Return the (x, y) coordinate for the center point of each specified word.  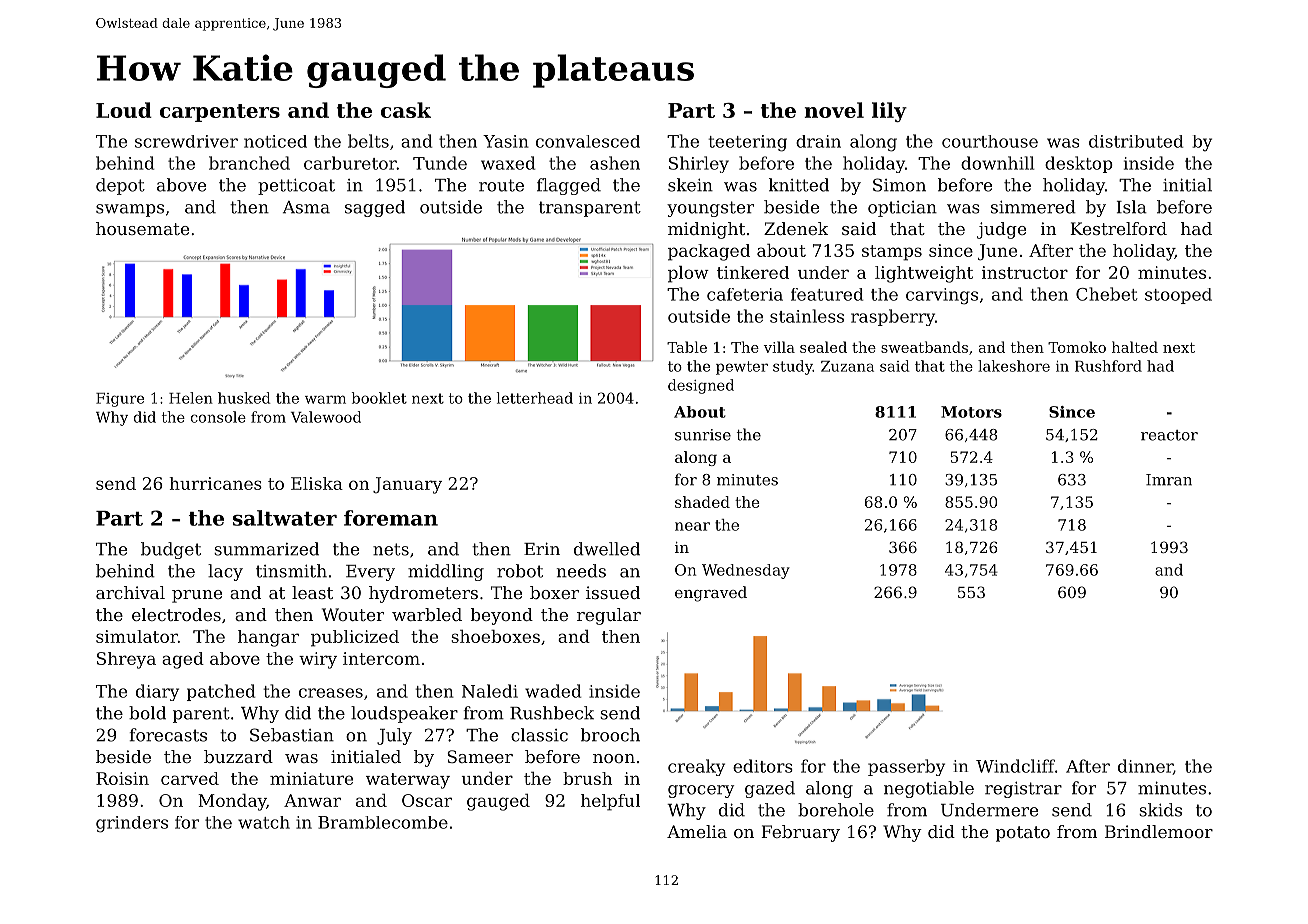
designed (701, 386)
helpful (610, 802)
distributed (1136, 141)
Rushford (1108, 366)
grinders (132, 824)
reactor (1169, 435)
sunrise (703, 435)
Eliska (317, 483)
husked (244, 398)
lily (889, 112)
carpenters (220, 113)
